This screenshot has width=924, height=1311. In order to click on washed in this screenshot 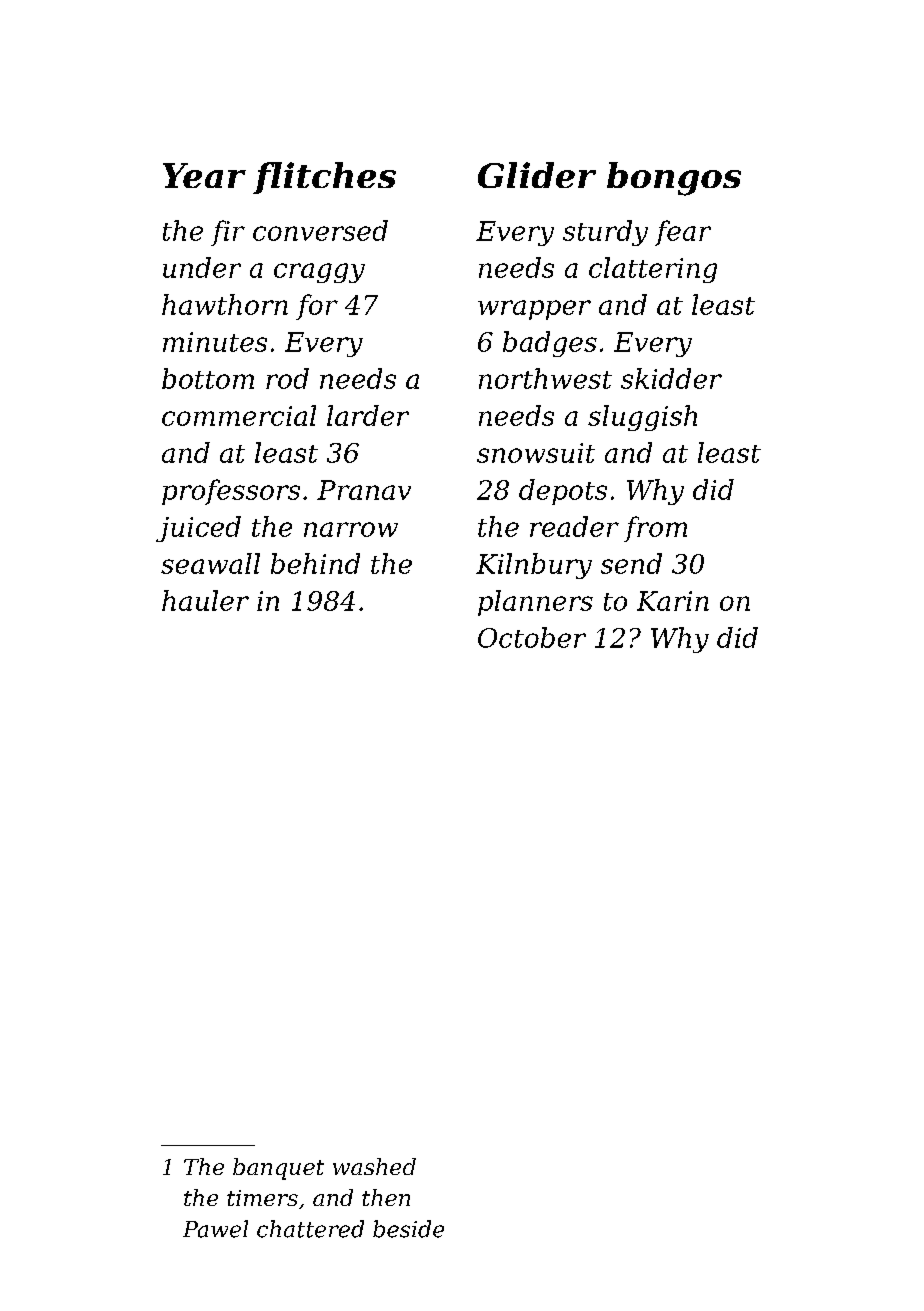, I will do `click(374, 1166)`.
